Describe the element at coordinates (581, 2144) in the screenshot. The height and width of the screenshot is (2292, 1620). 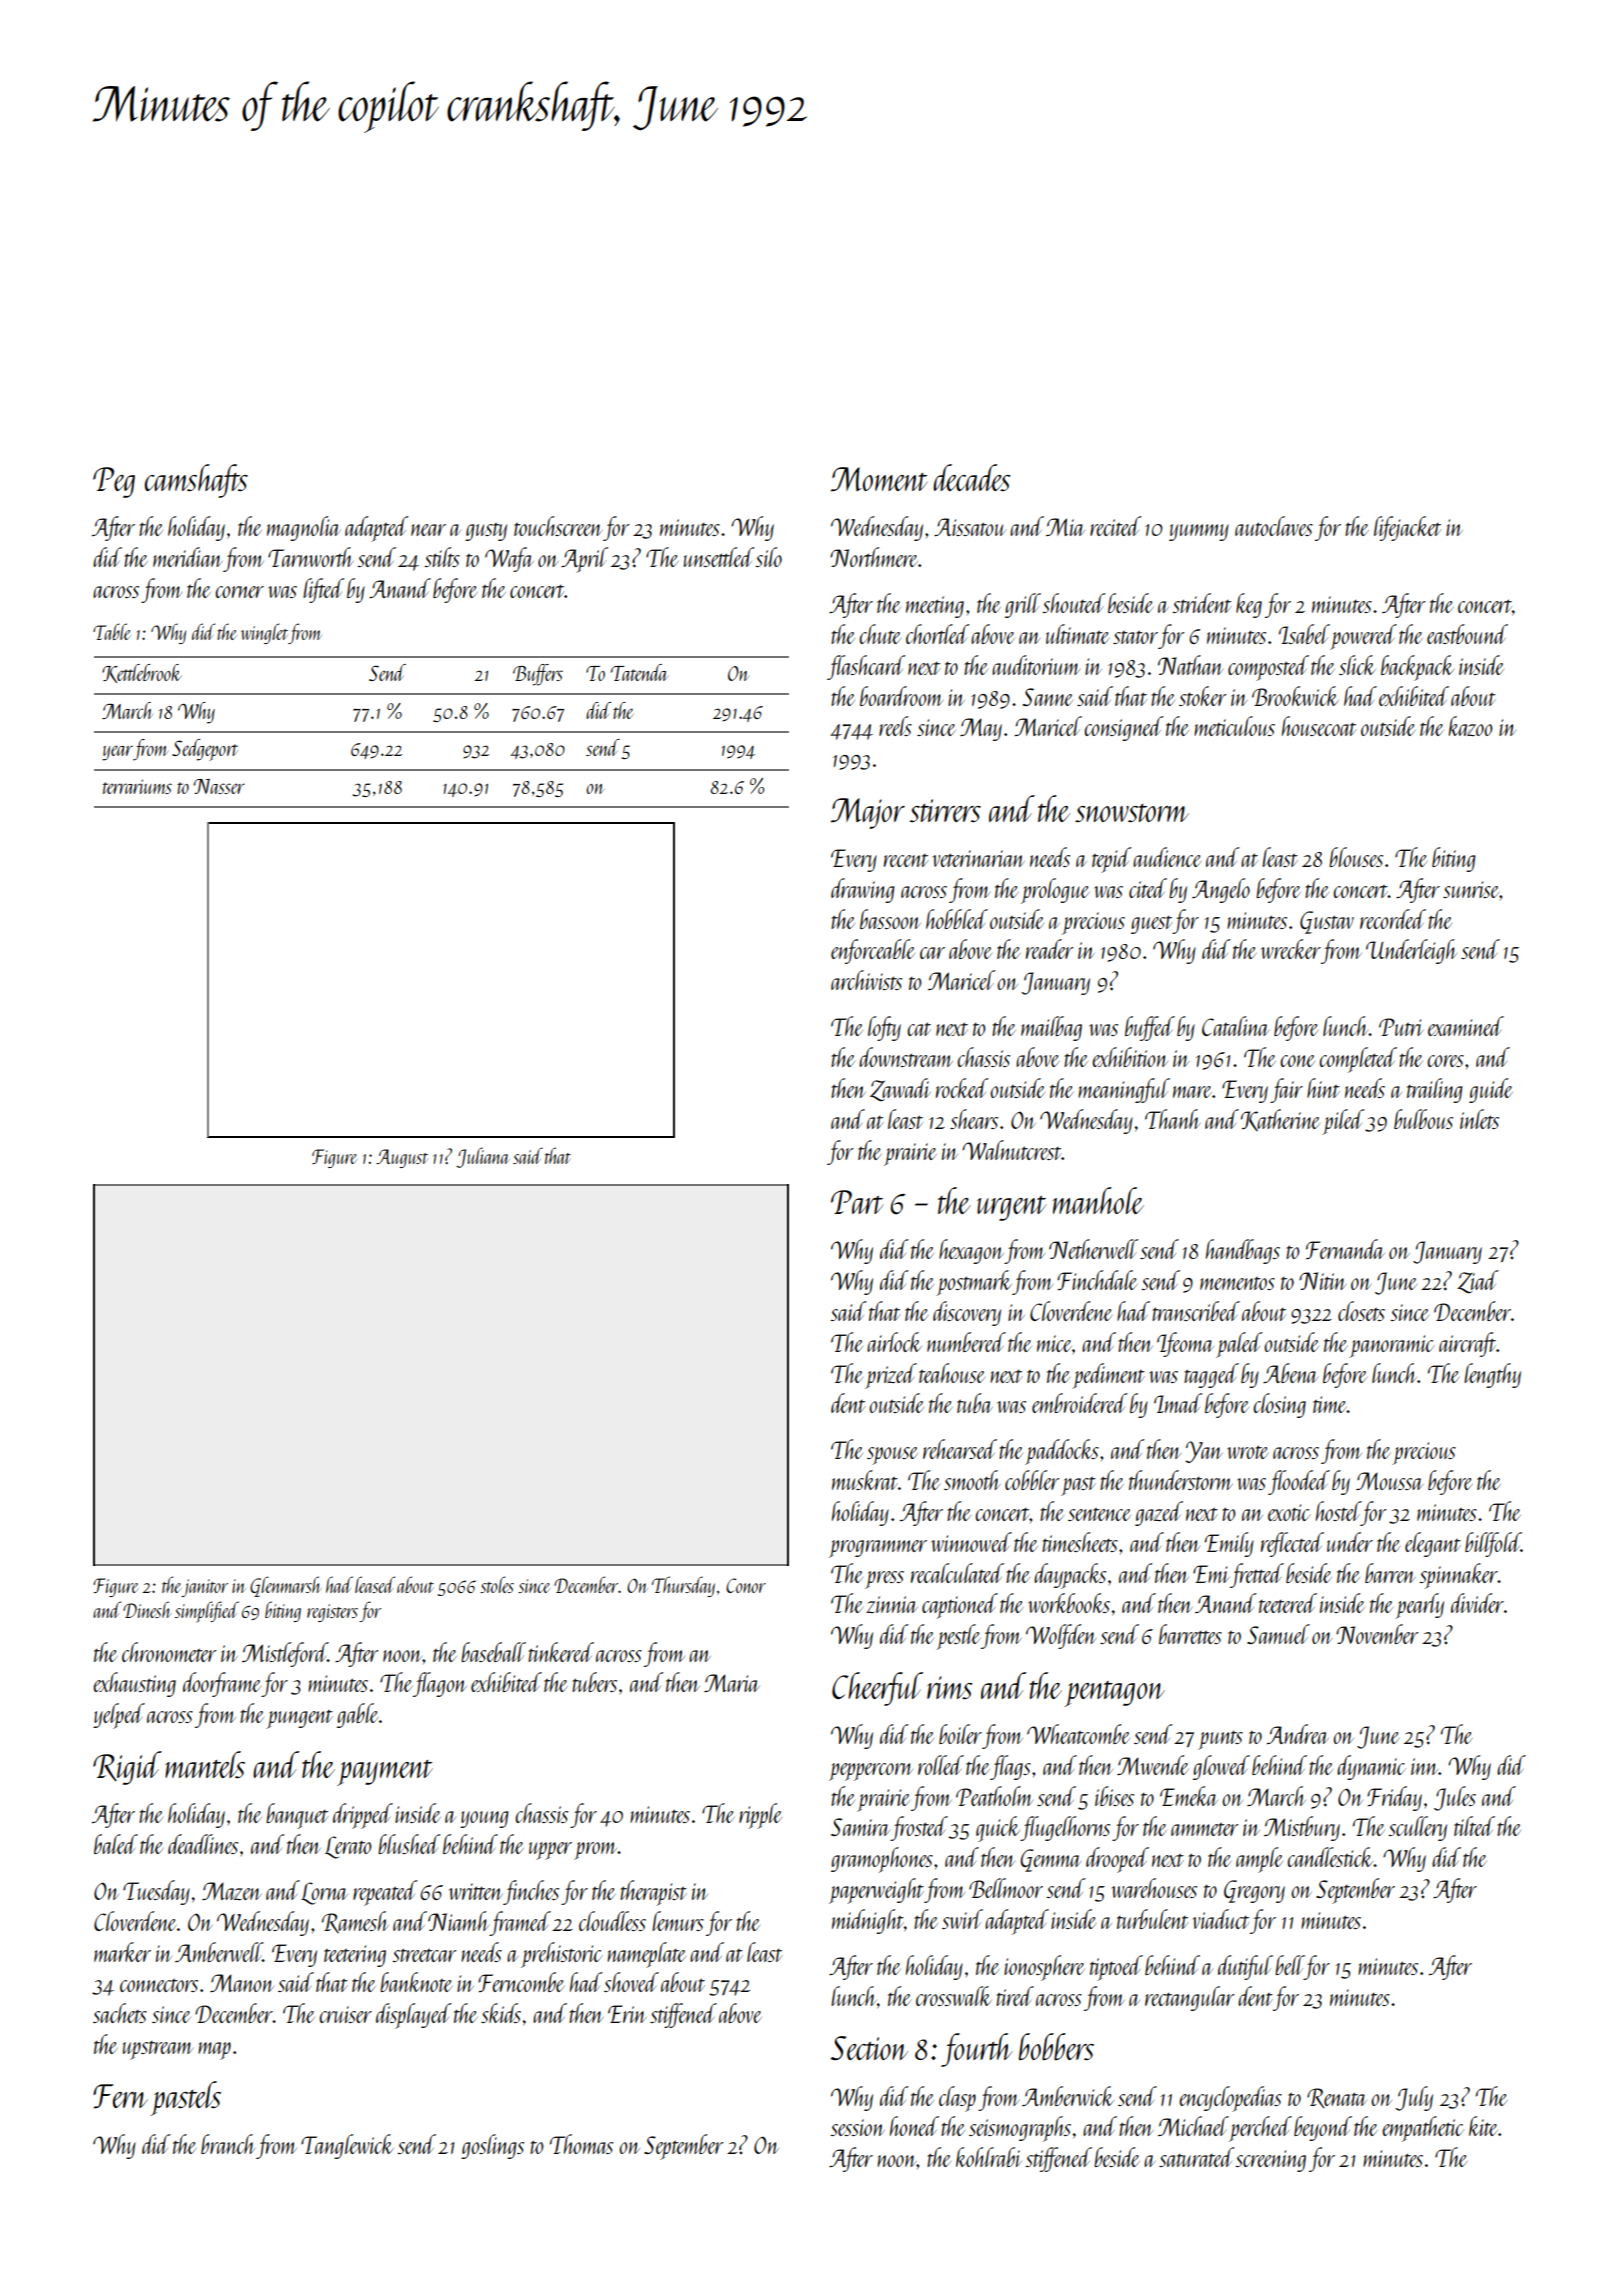
I see `Thomas` at that location.
